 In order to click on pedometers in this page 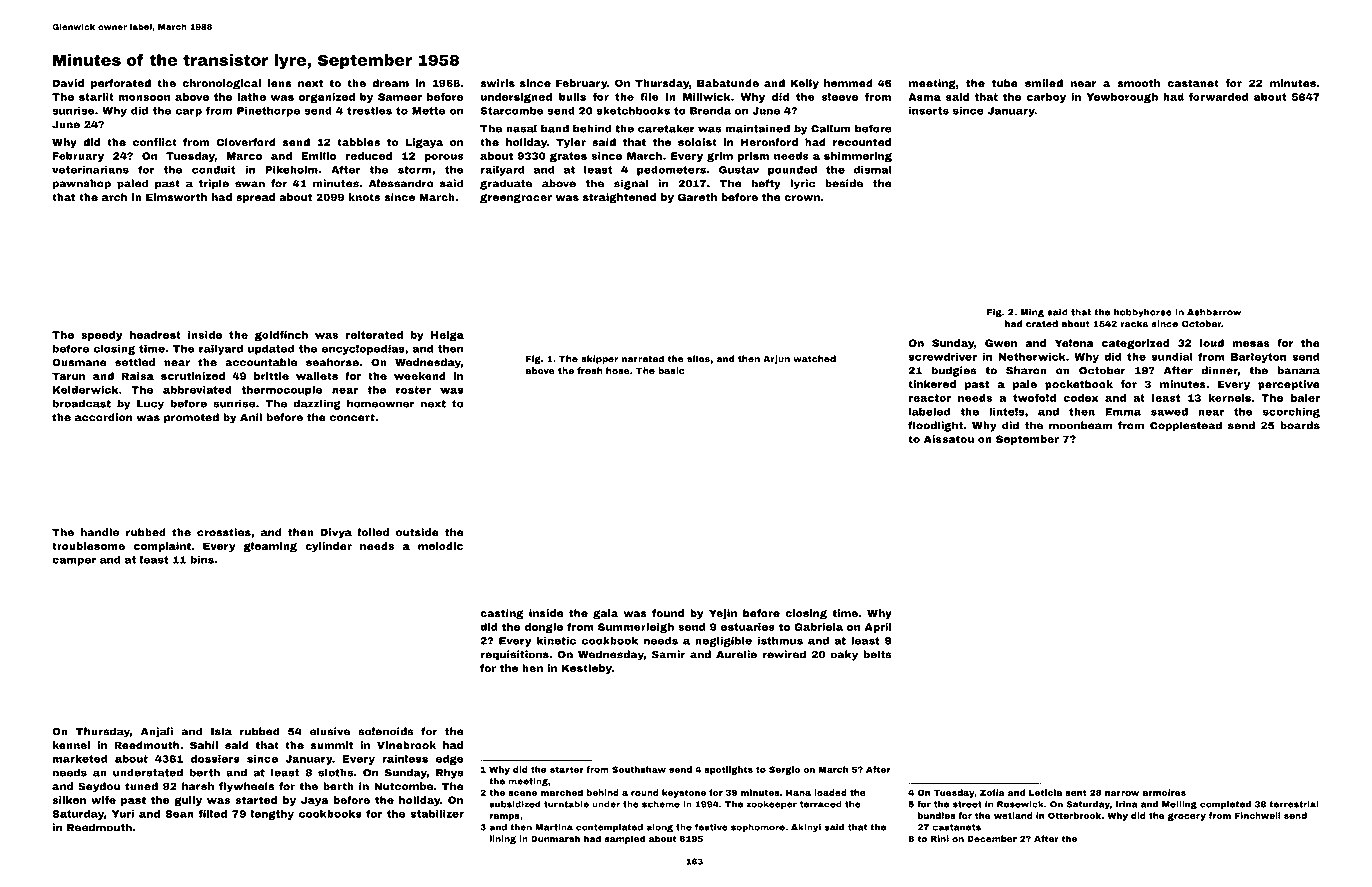, I will do `click(671, 170)`.
